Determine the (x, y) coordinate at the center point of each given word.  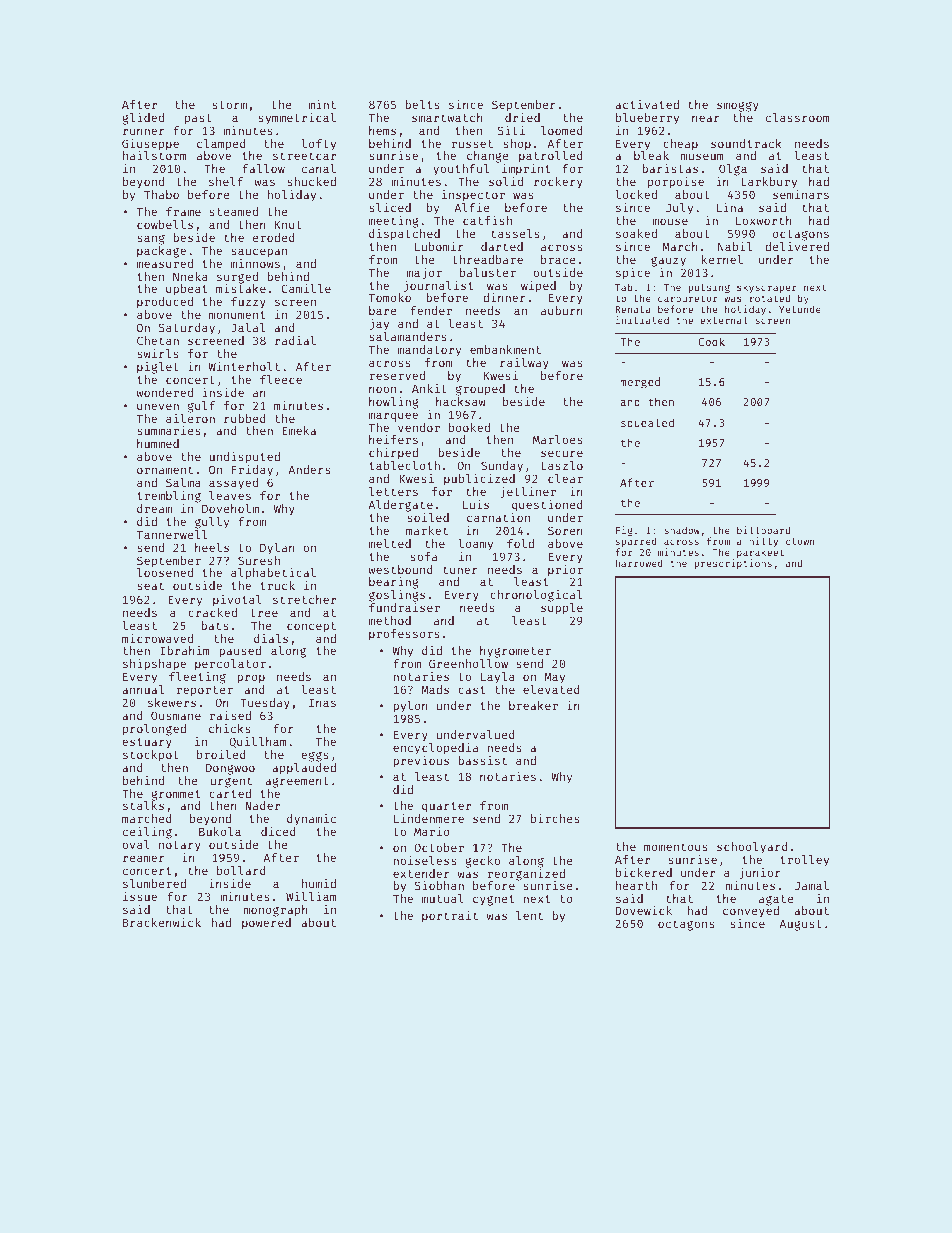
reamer (144, 858)
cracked (212, 612)
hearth (636, 885)
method (390, 620)
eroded (274, 237)
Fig (624, 531)
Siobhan (439, 885)
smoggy (738, 107)
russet (472, 144)
